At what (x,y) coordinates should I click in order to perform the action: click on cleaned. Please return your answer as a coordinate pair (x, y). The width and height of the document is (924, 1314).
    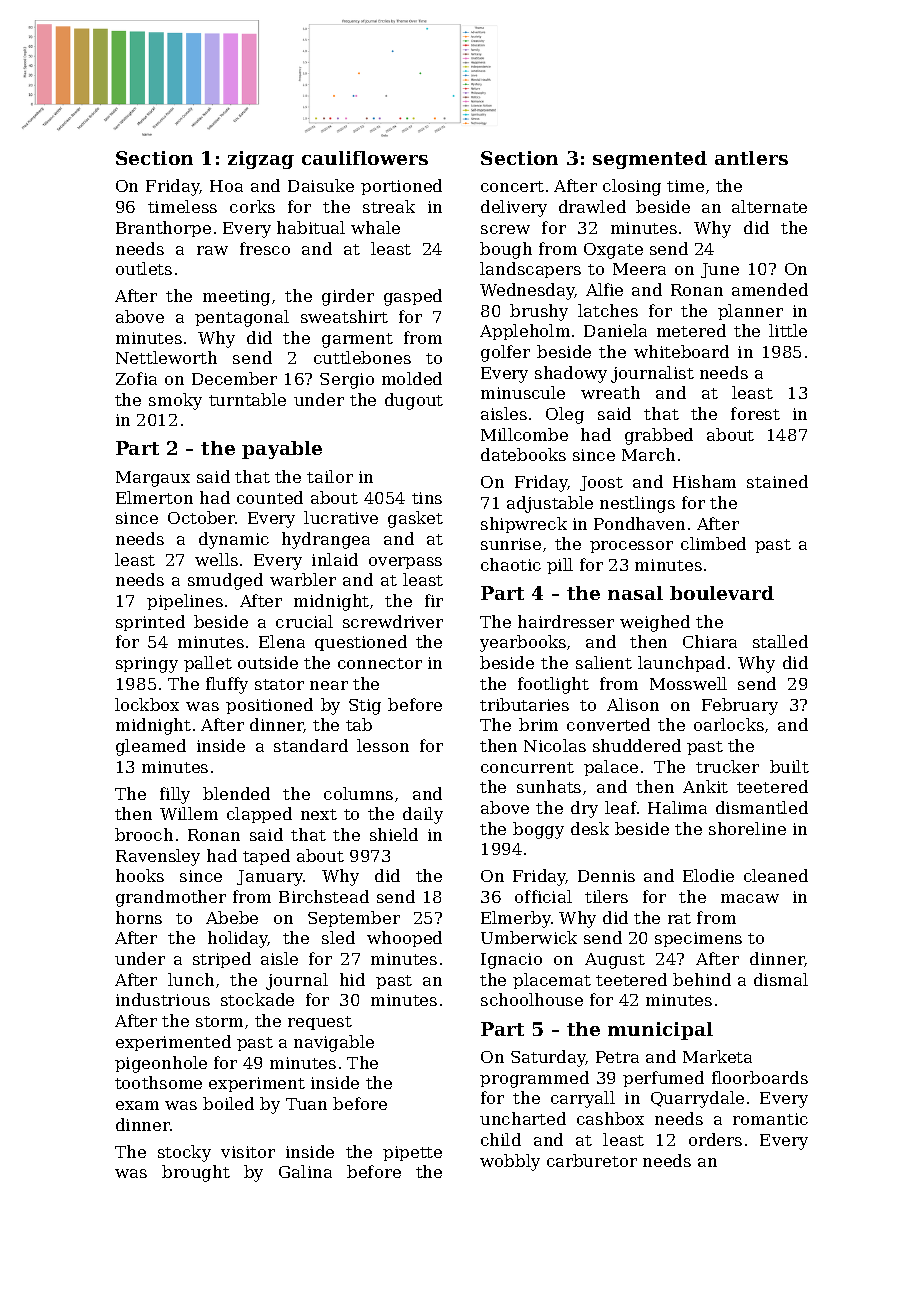
    Looking at the image, I should click on (776, 875).
